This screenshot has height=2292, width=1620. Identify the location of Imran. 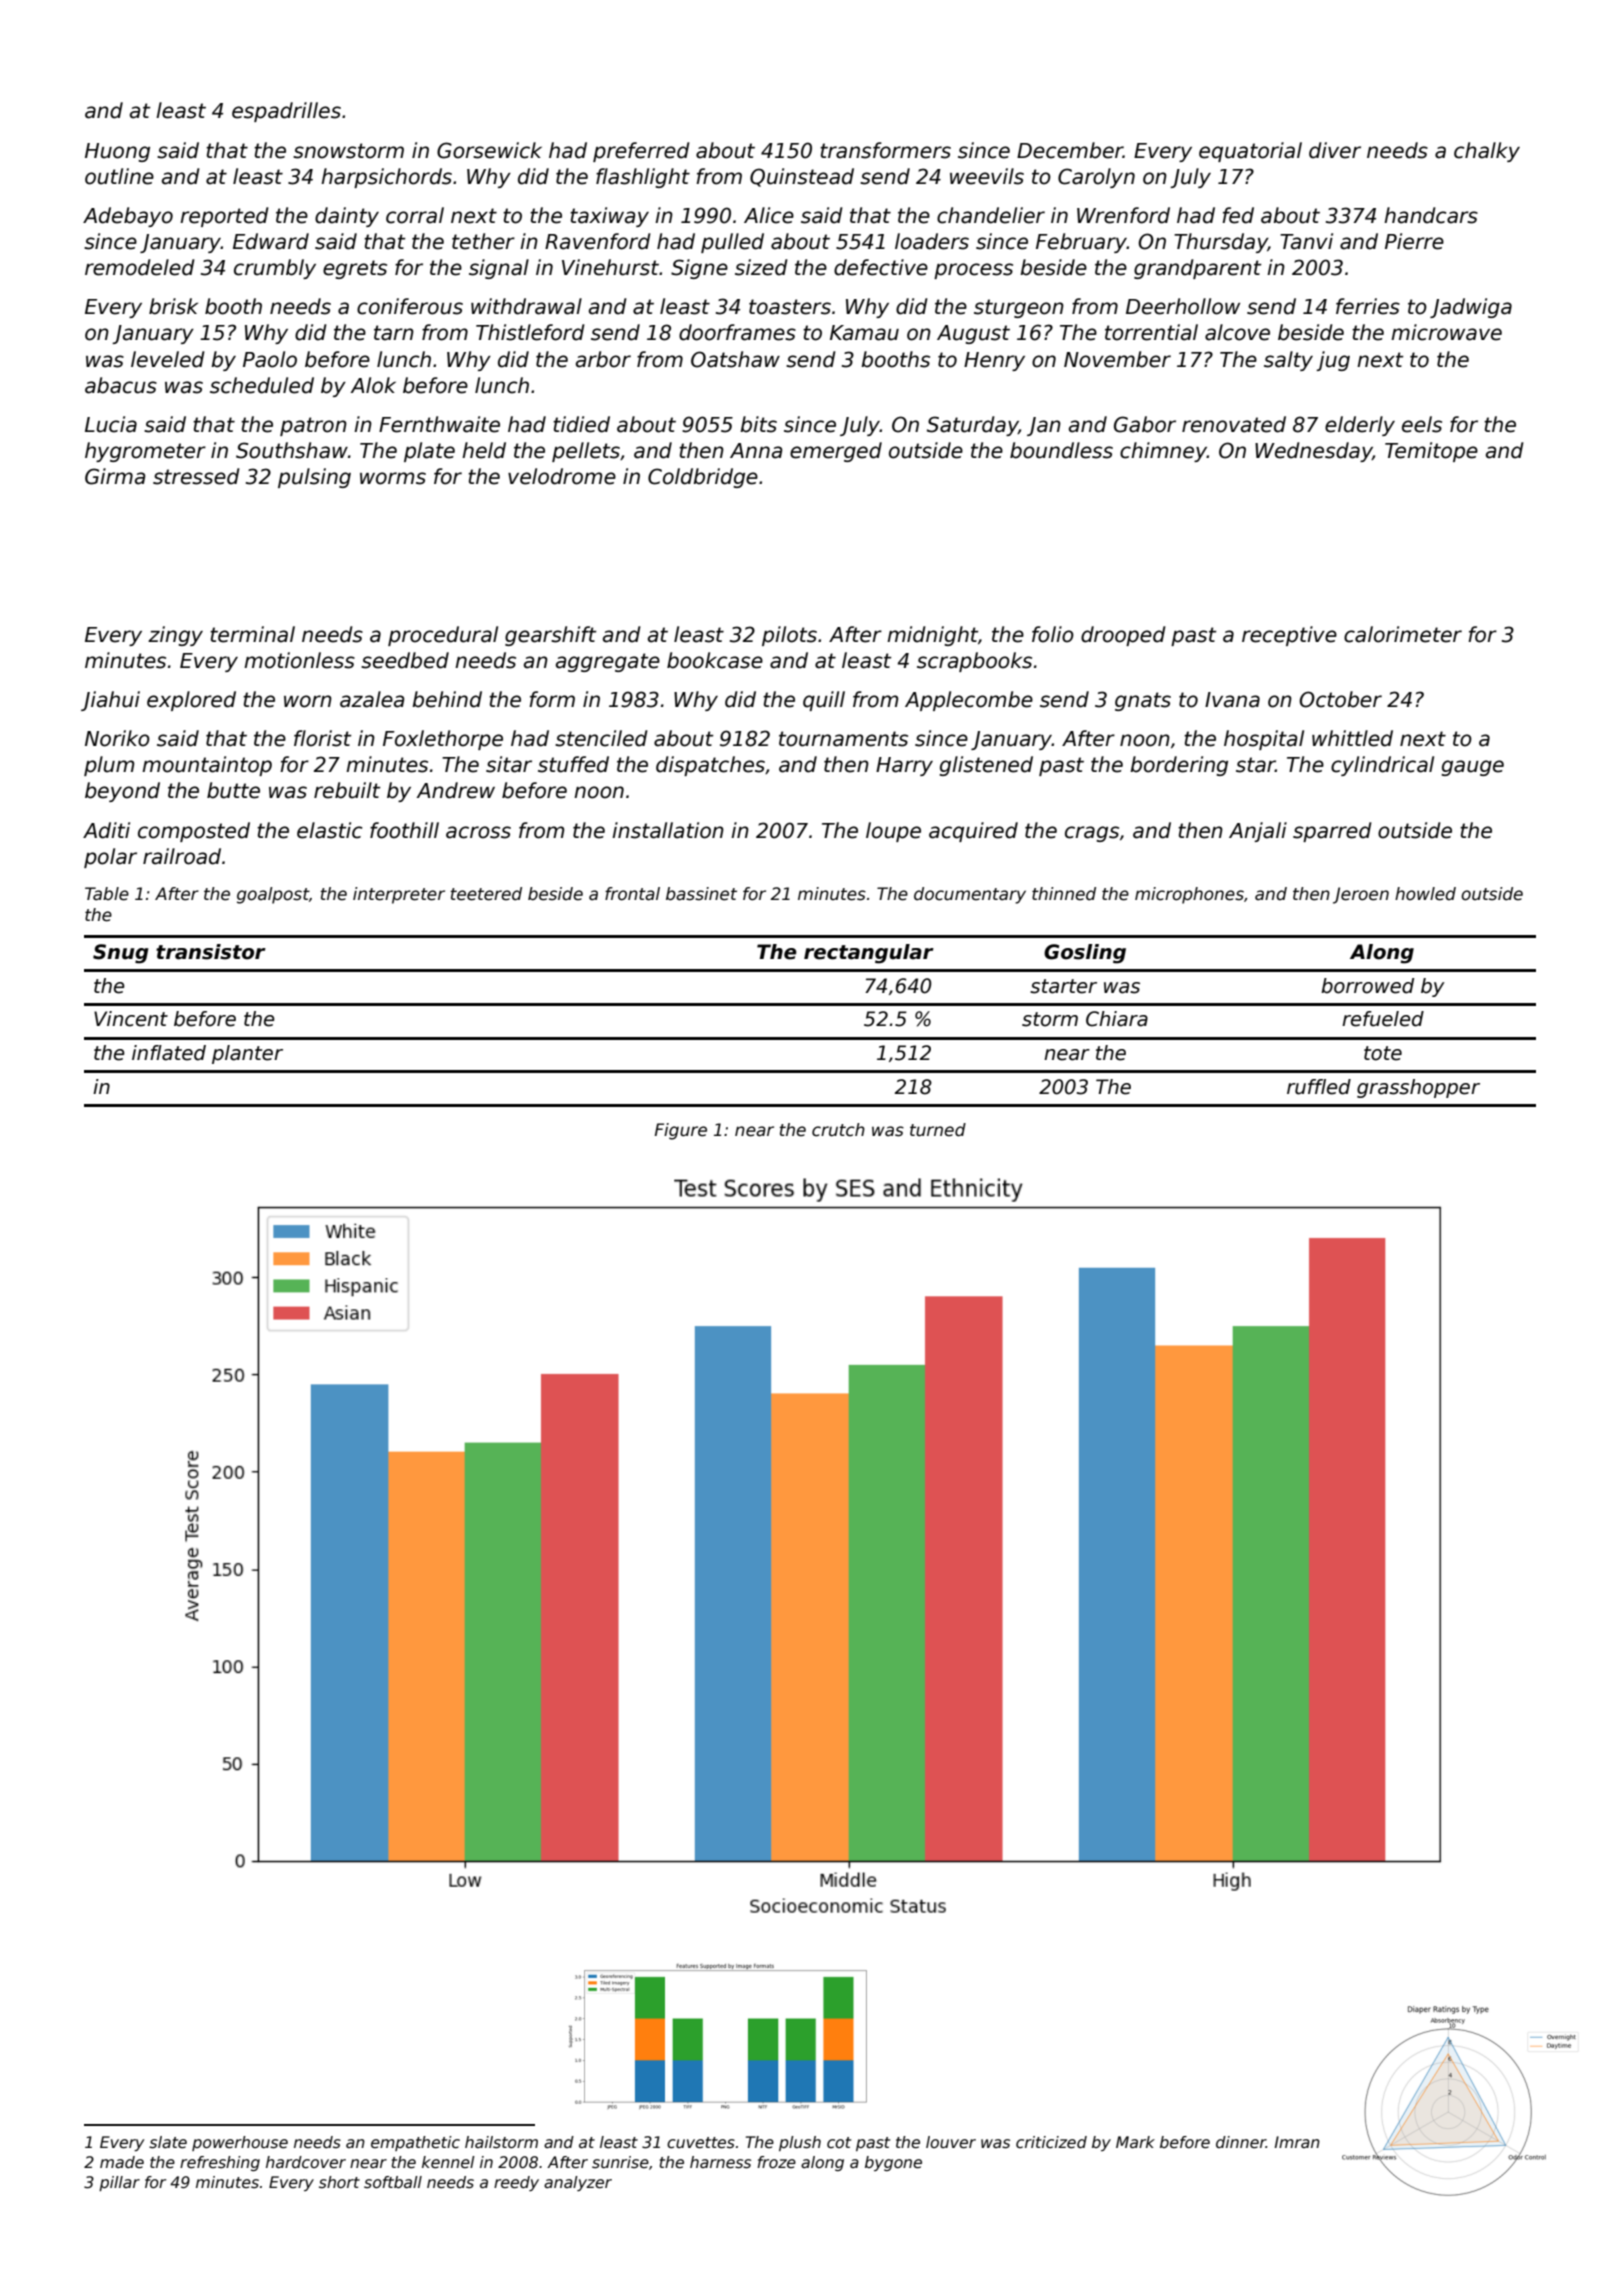
(1297, 2142).
